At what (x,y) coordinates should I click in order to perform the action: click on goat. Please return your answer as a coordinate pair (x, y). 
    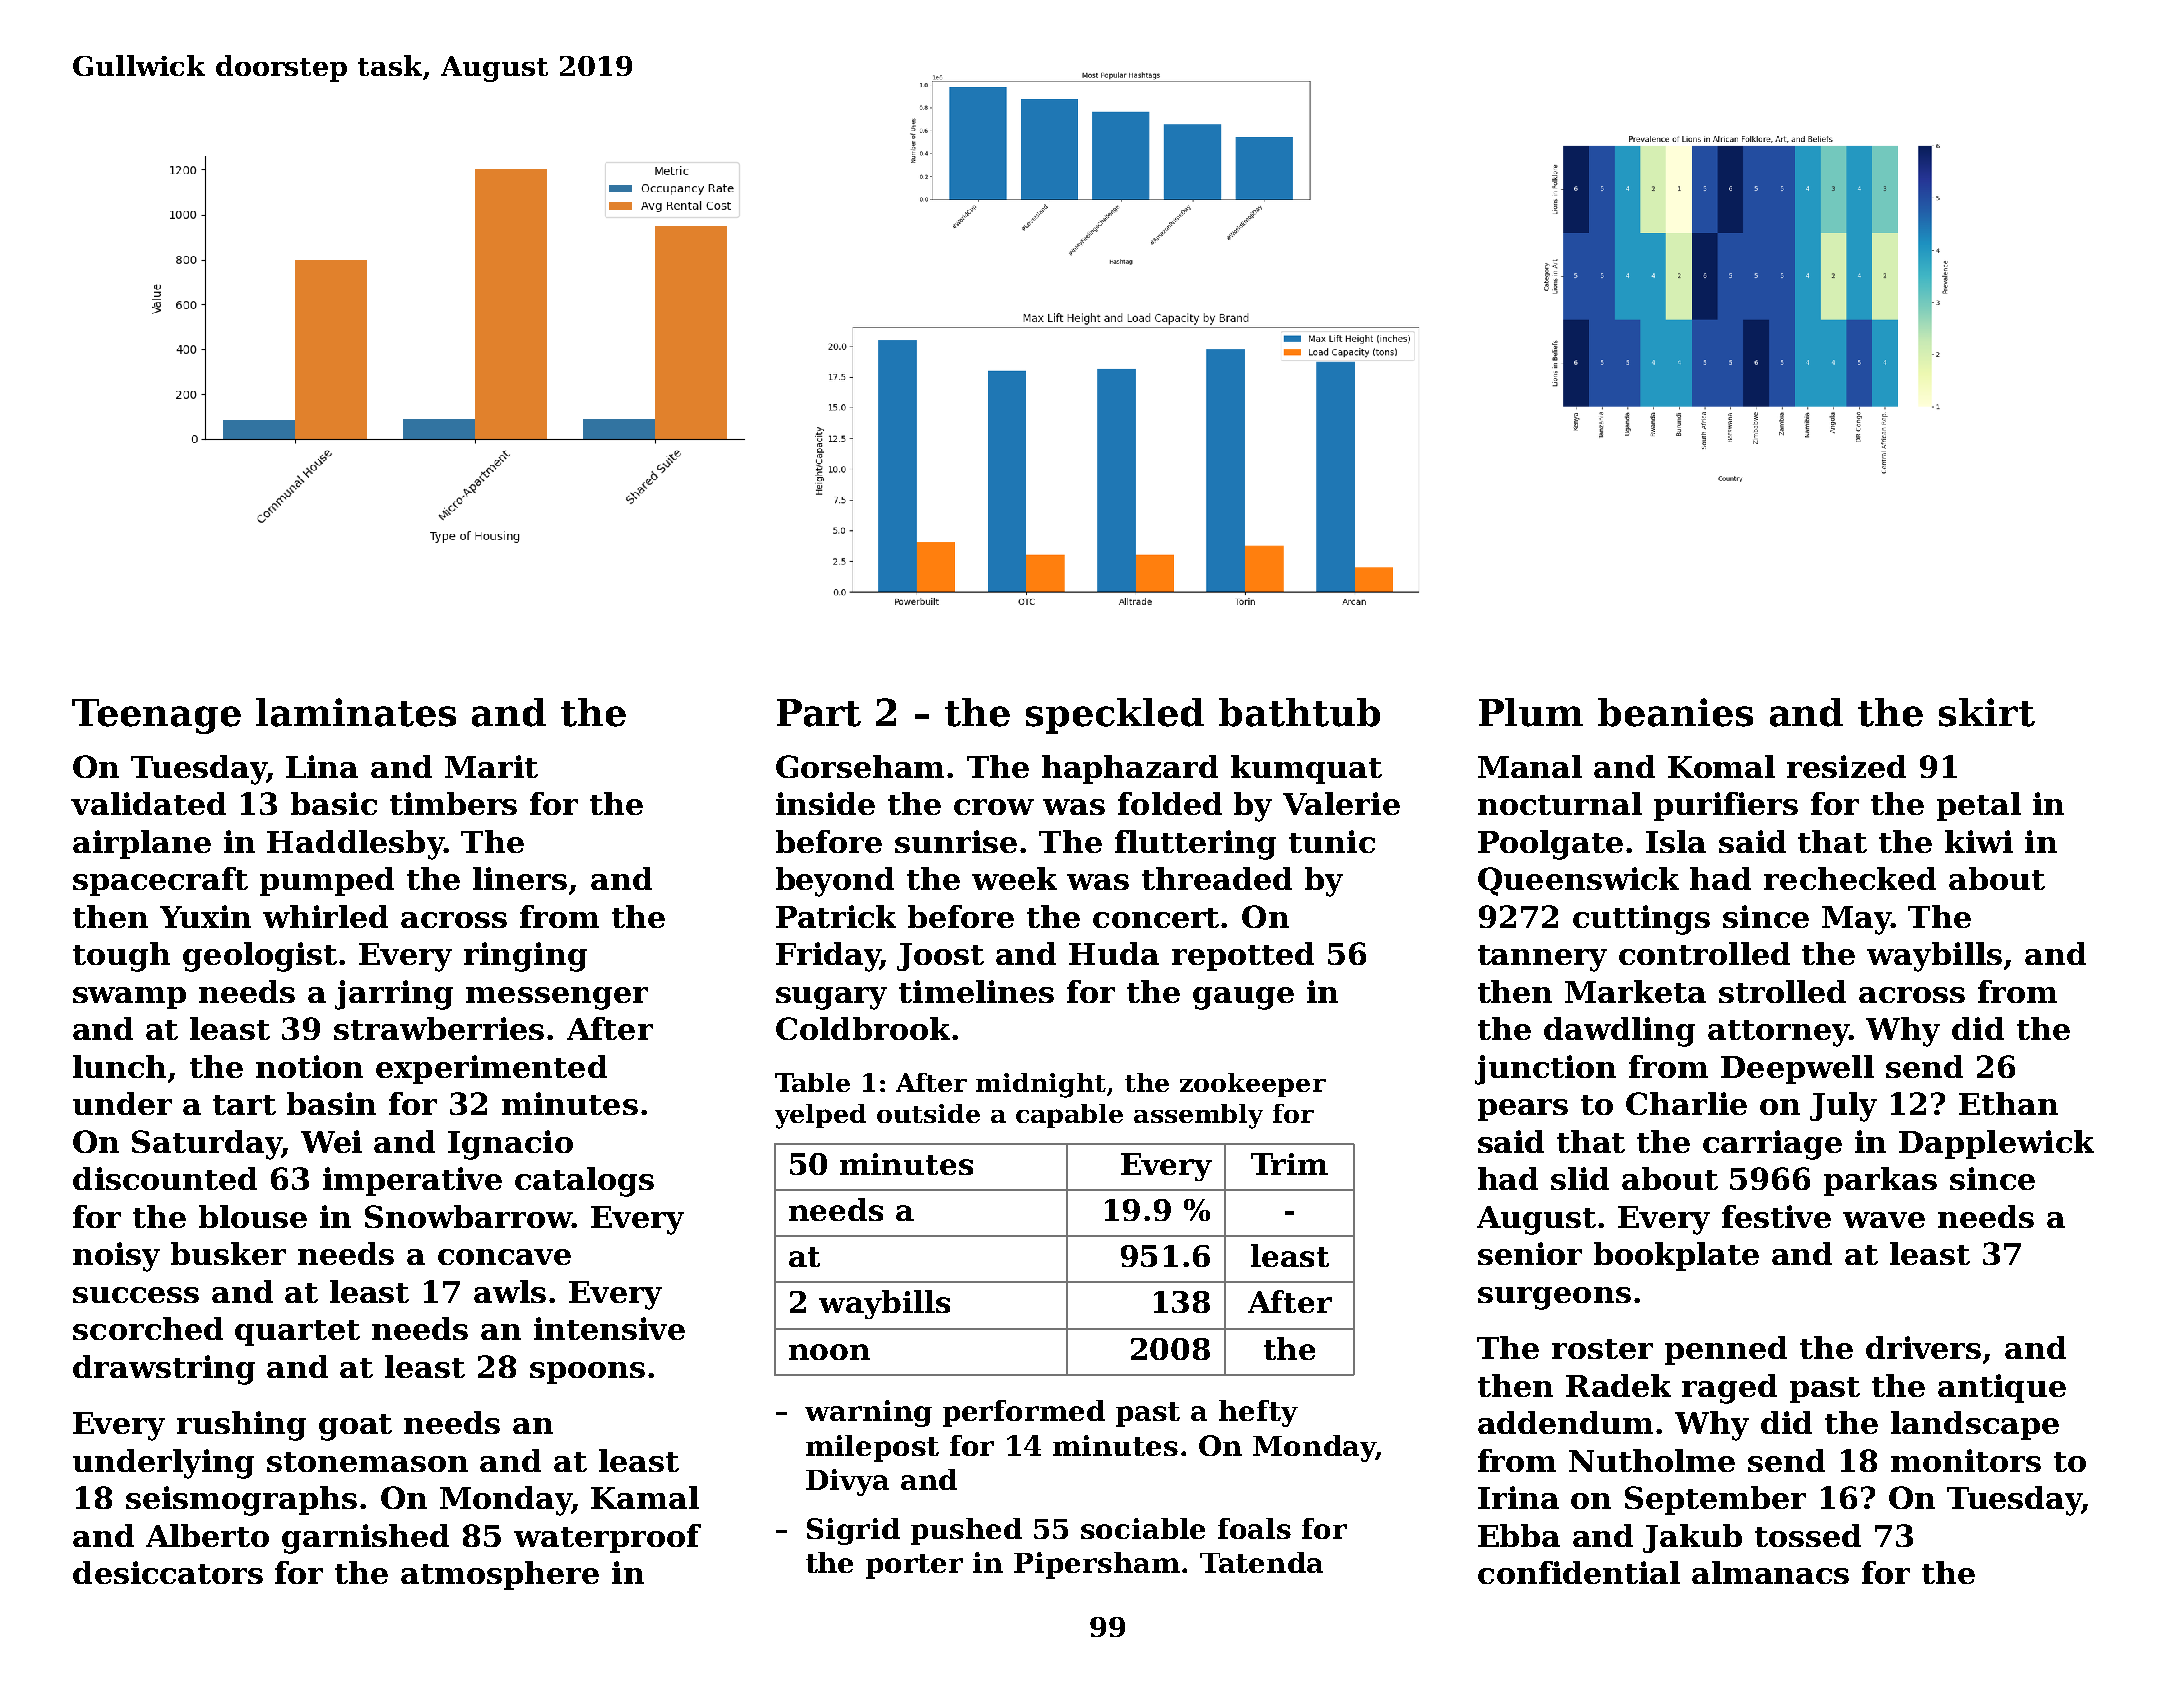
    Looking at the image, I should click on (355, 1427).
